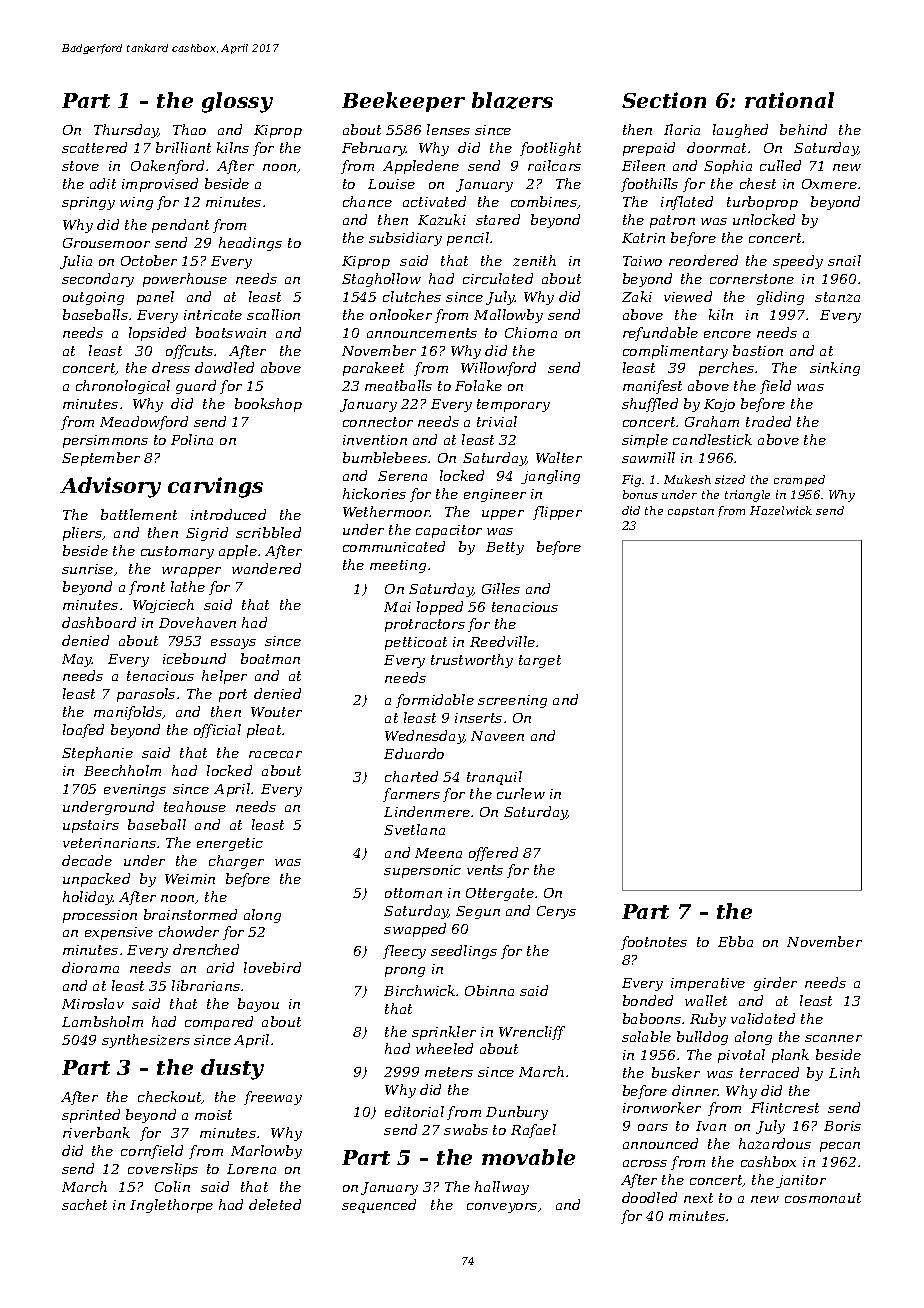 The height and width of the page is (1308, 924). I want to click on curlew, so click(521, 793).
